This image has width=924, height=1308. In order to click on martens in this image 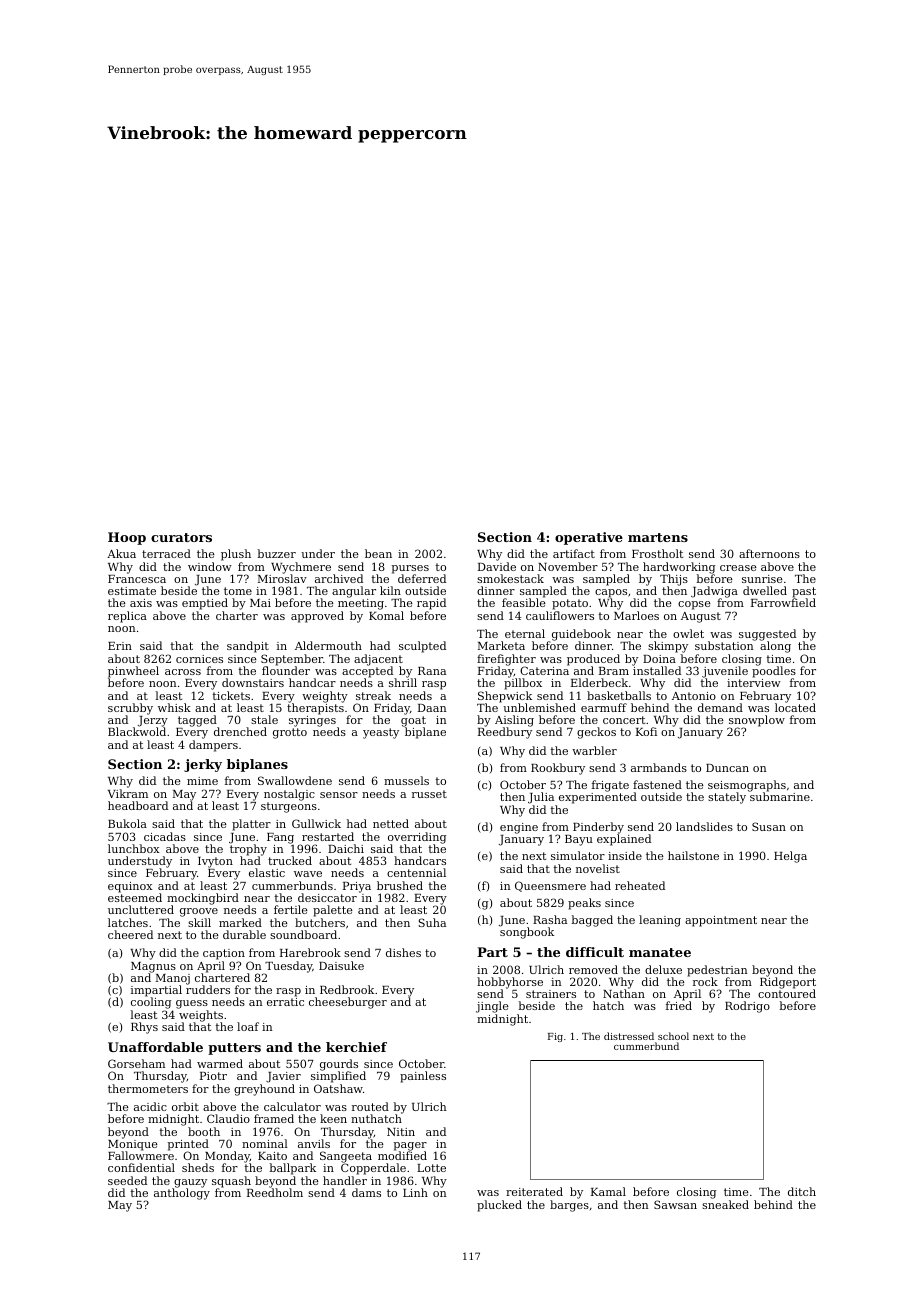, I will do `click(658, 537)`.
